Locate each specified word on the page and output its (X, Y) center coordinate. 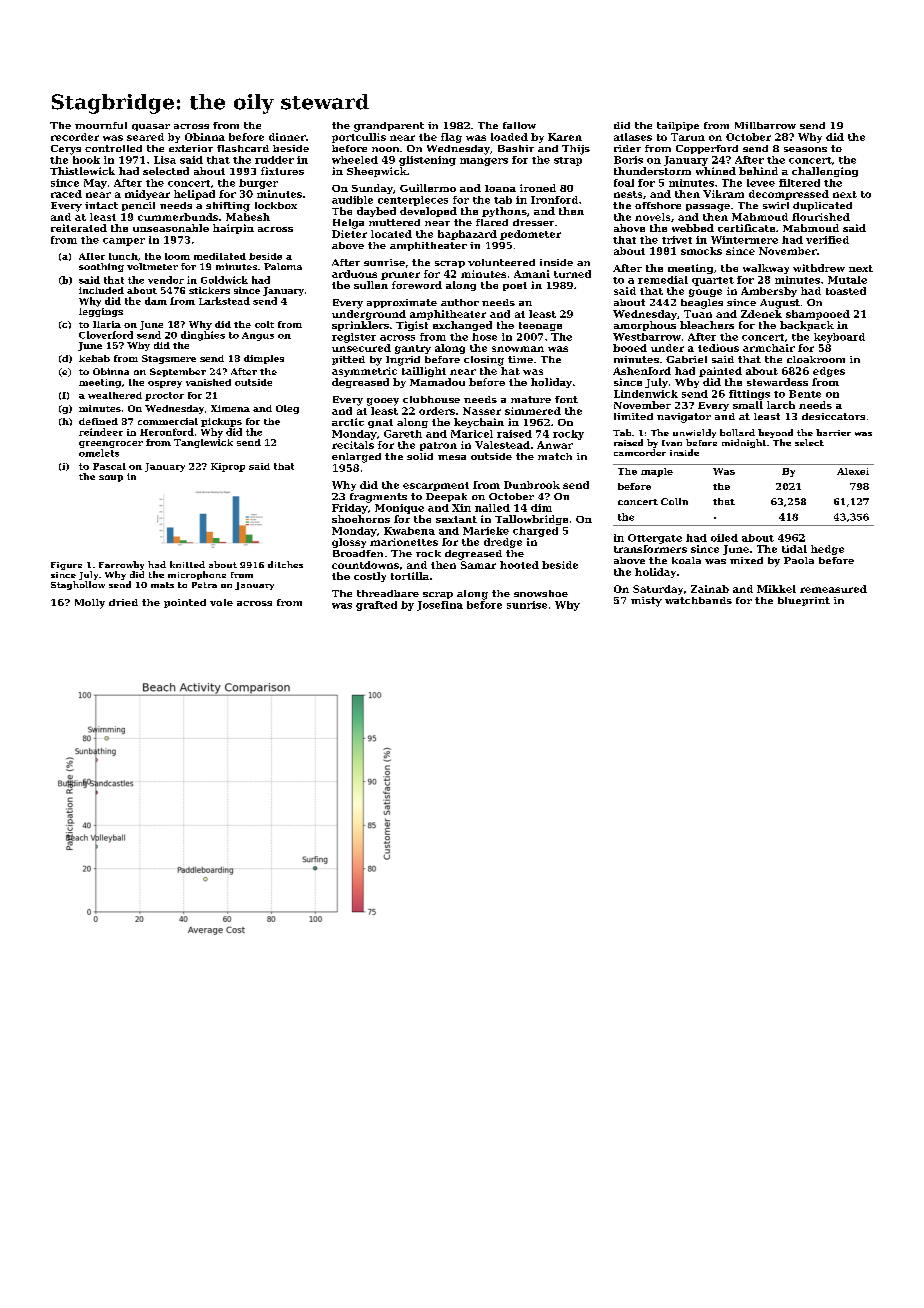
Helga (348, 224)
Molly (90, 604)
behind (758, 171)
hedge (827, 550)
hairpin (233, 229)
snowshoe (541, 593)
